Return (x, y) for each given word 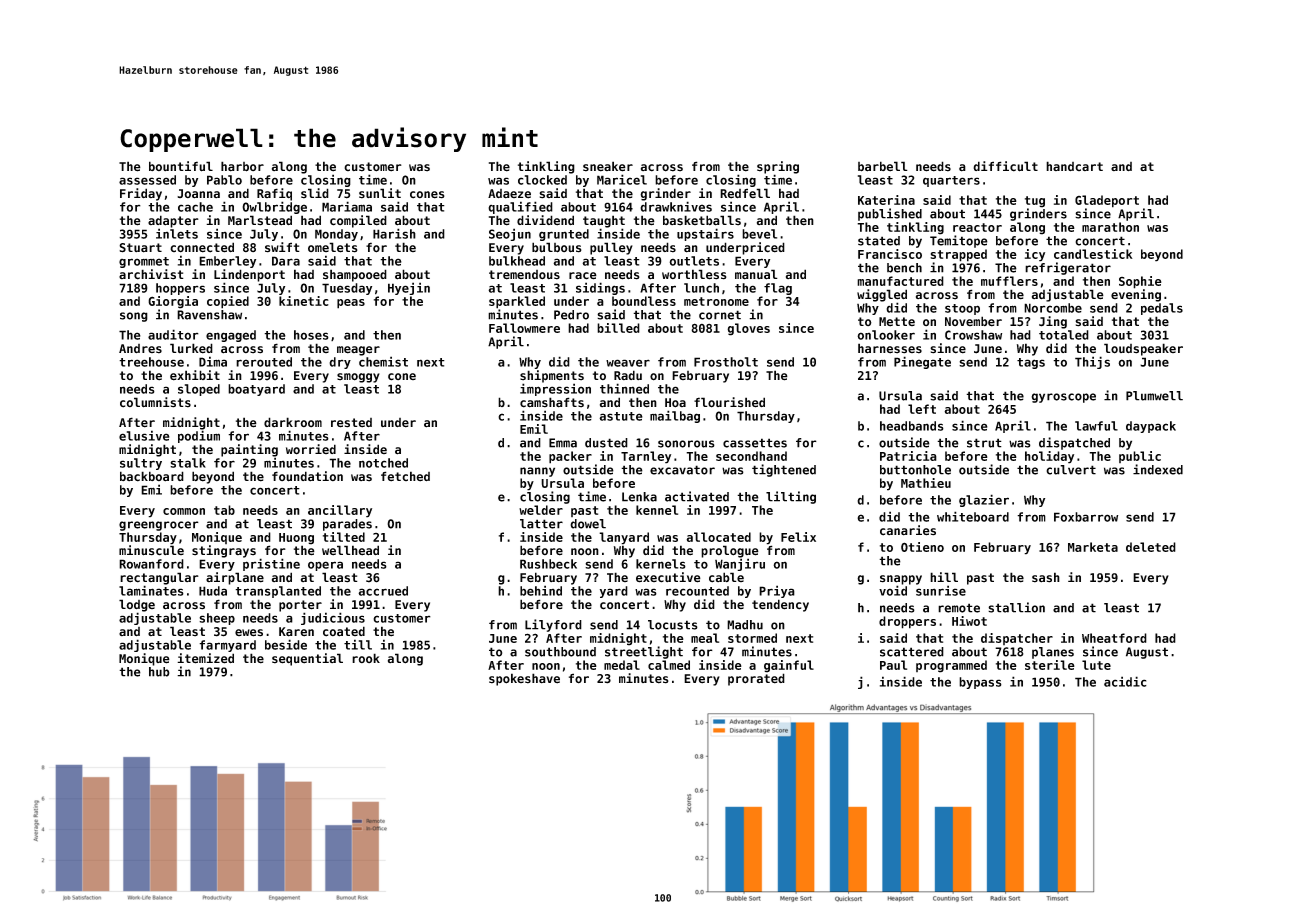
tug (1035, 202)
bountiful (181, 166)
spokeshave (524, 679)
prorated (756, 679)
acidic (1125, 681)
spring (778, 167)
